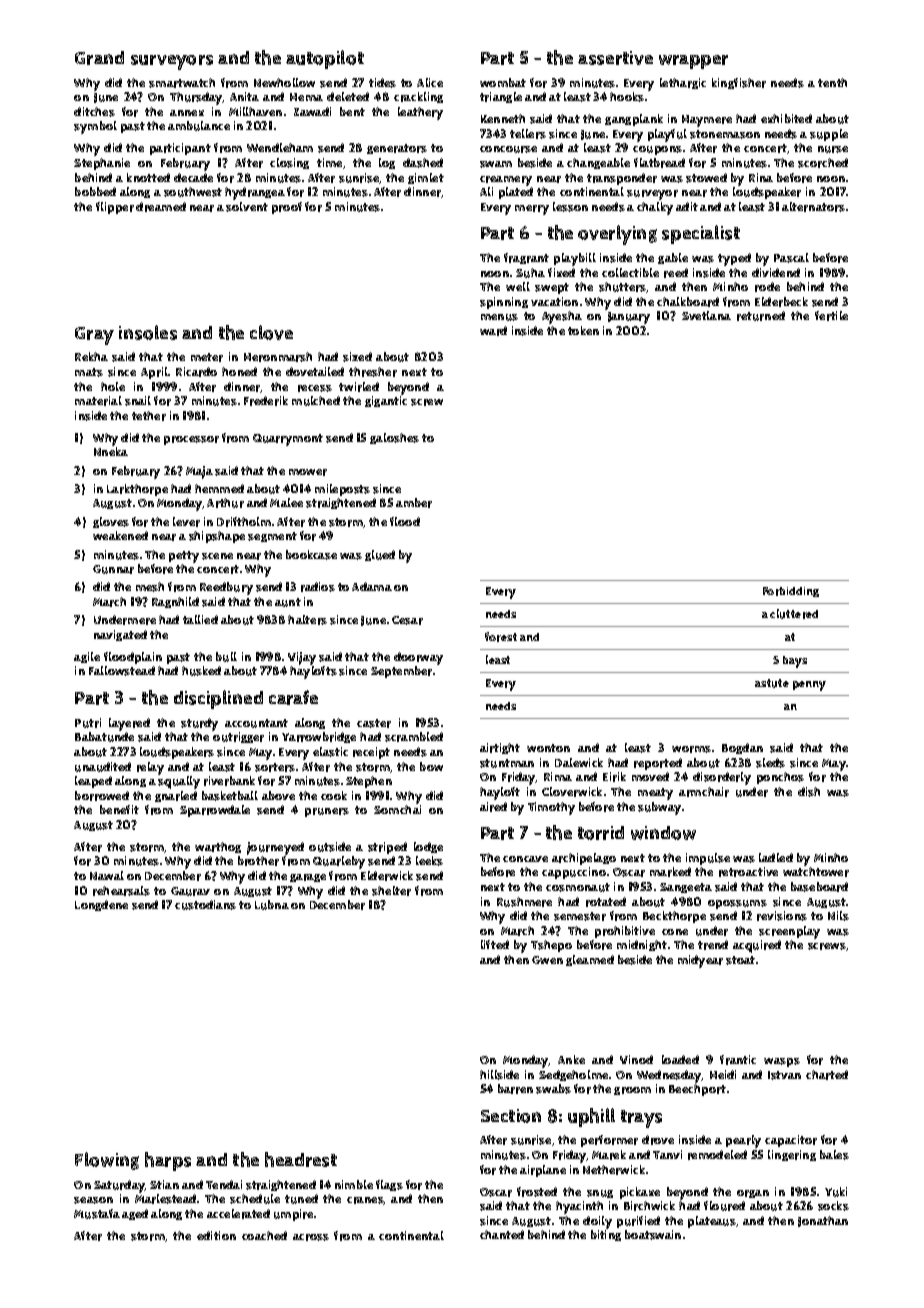  I want to click on ponchos, so click(780, 778).
